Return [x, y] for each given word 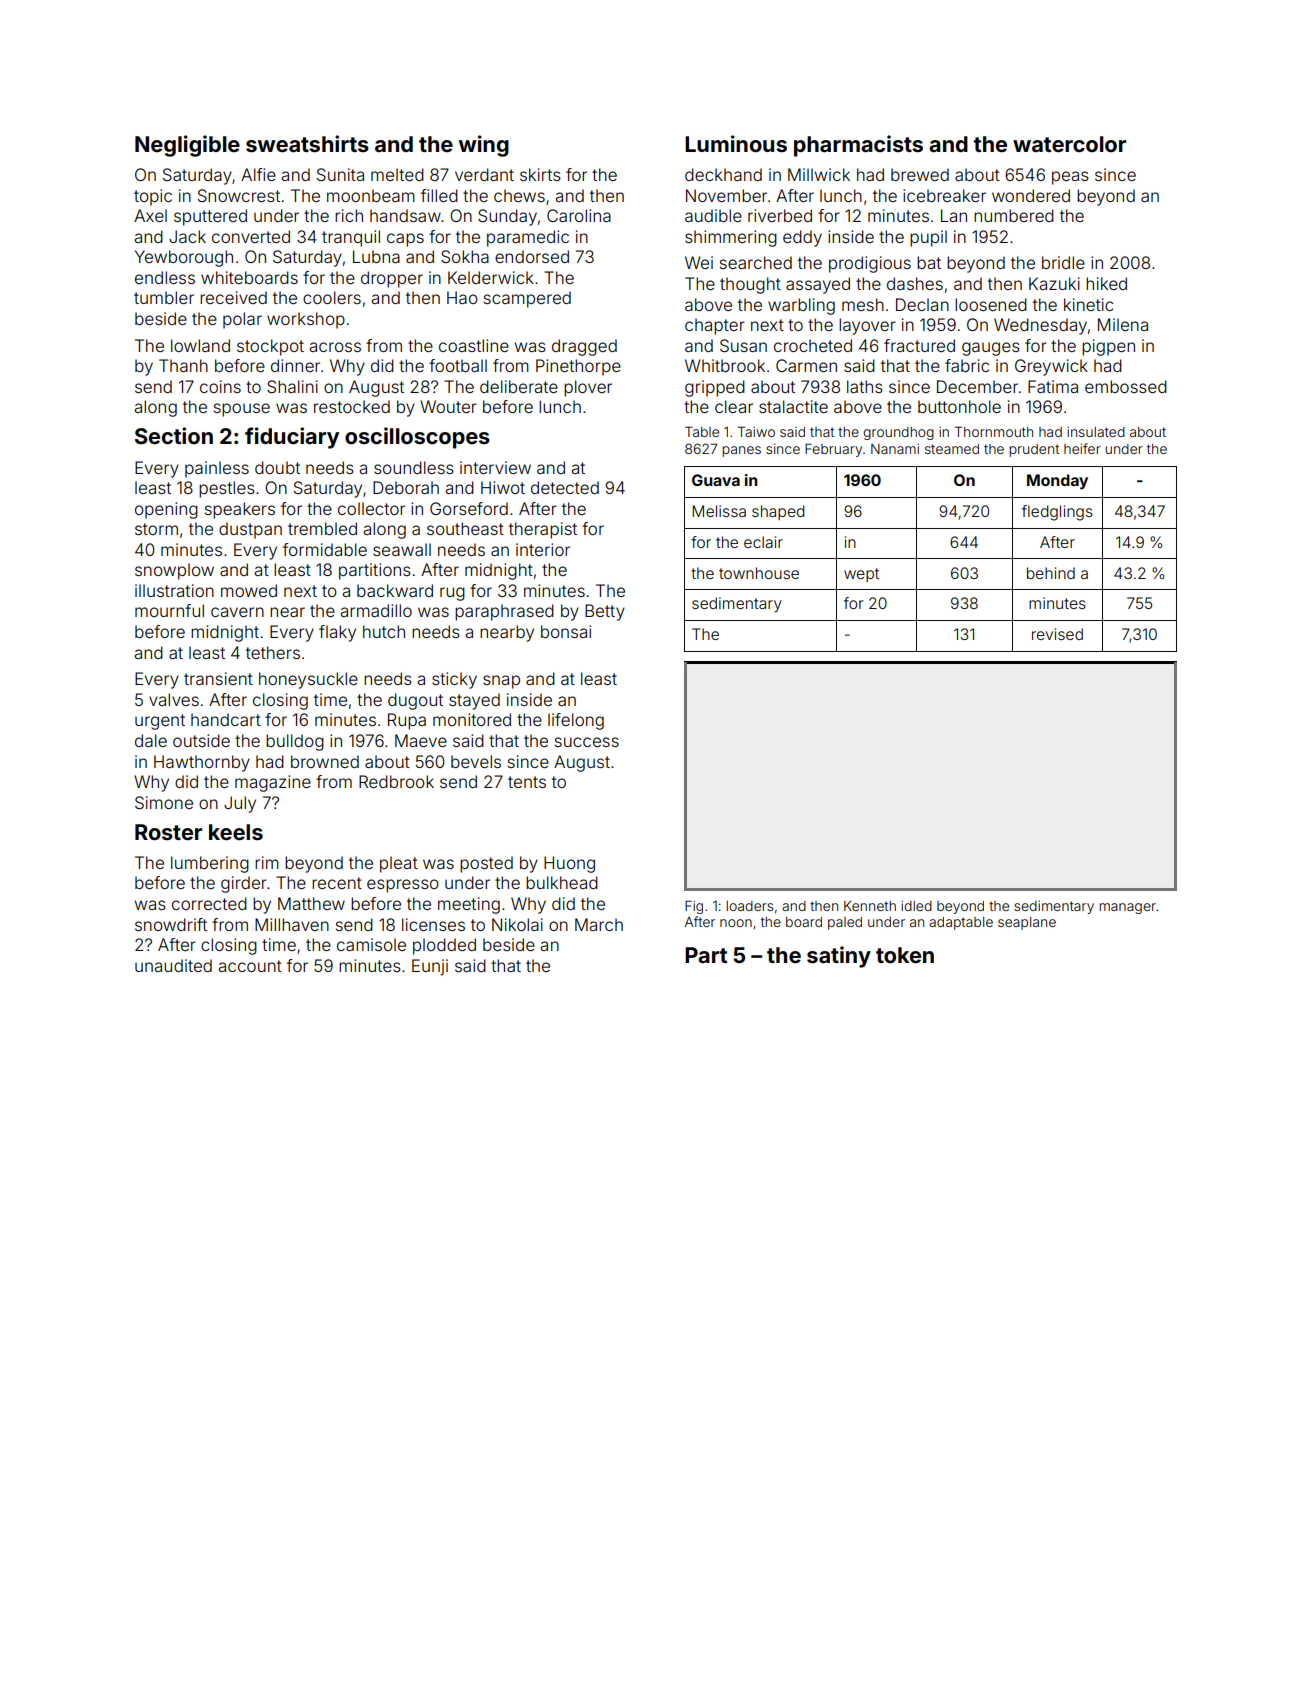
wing [484, 146]
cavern [237, 612]
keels [236, 832]
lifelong [576, 721]
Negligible [187, 146]
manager [1127, 908]
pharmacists [858, 146]
